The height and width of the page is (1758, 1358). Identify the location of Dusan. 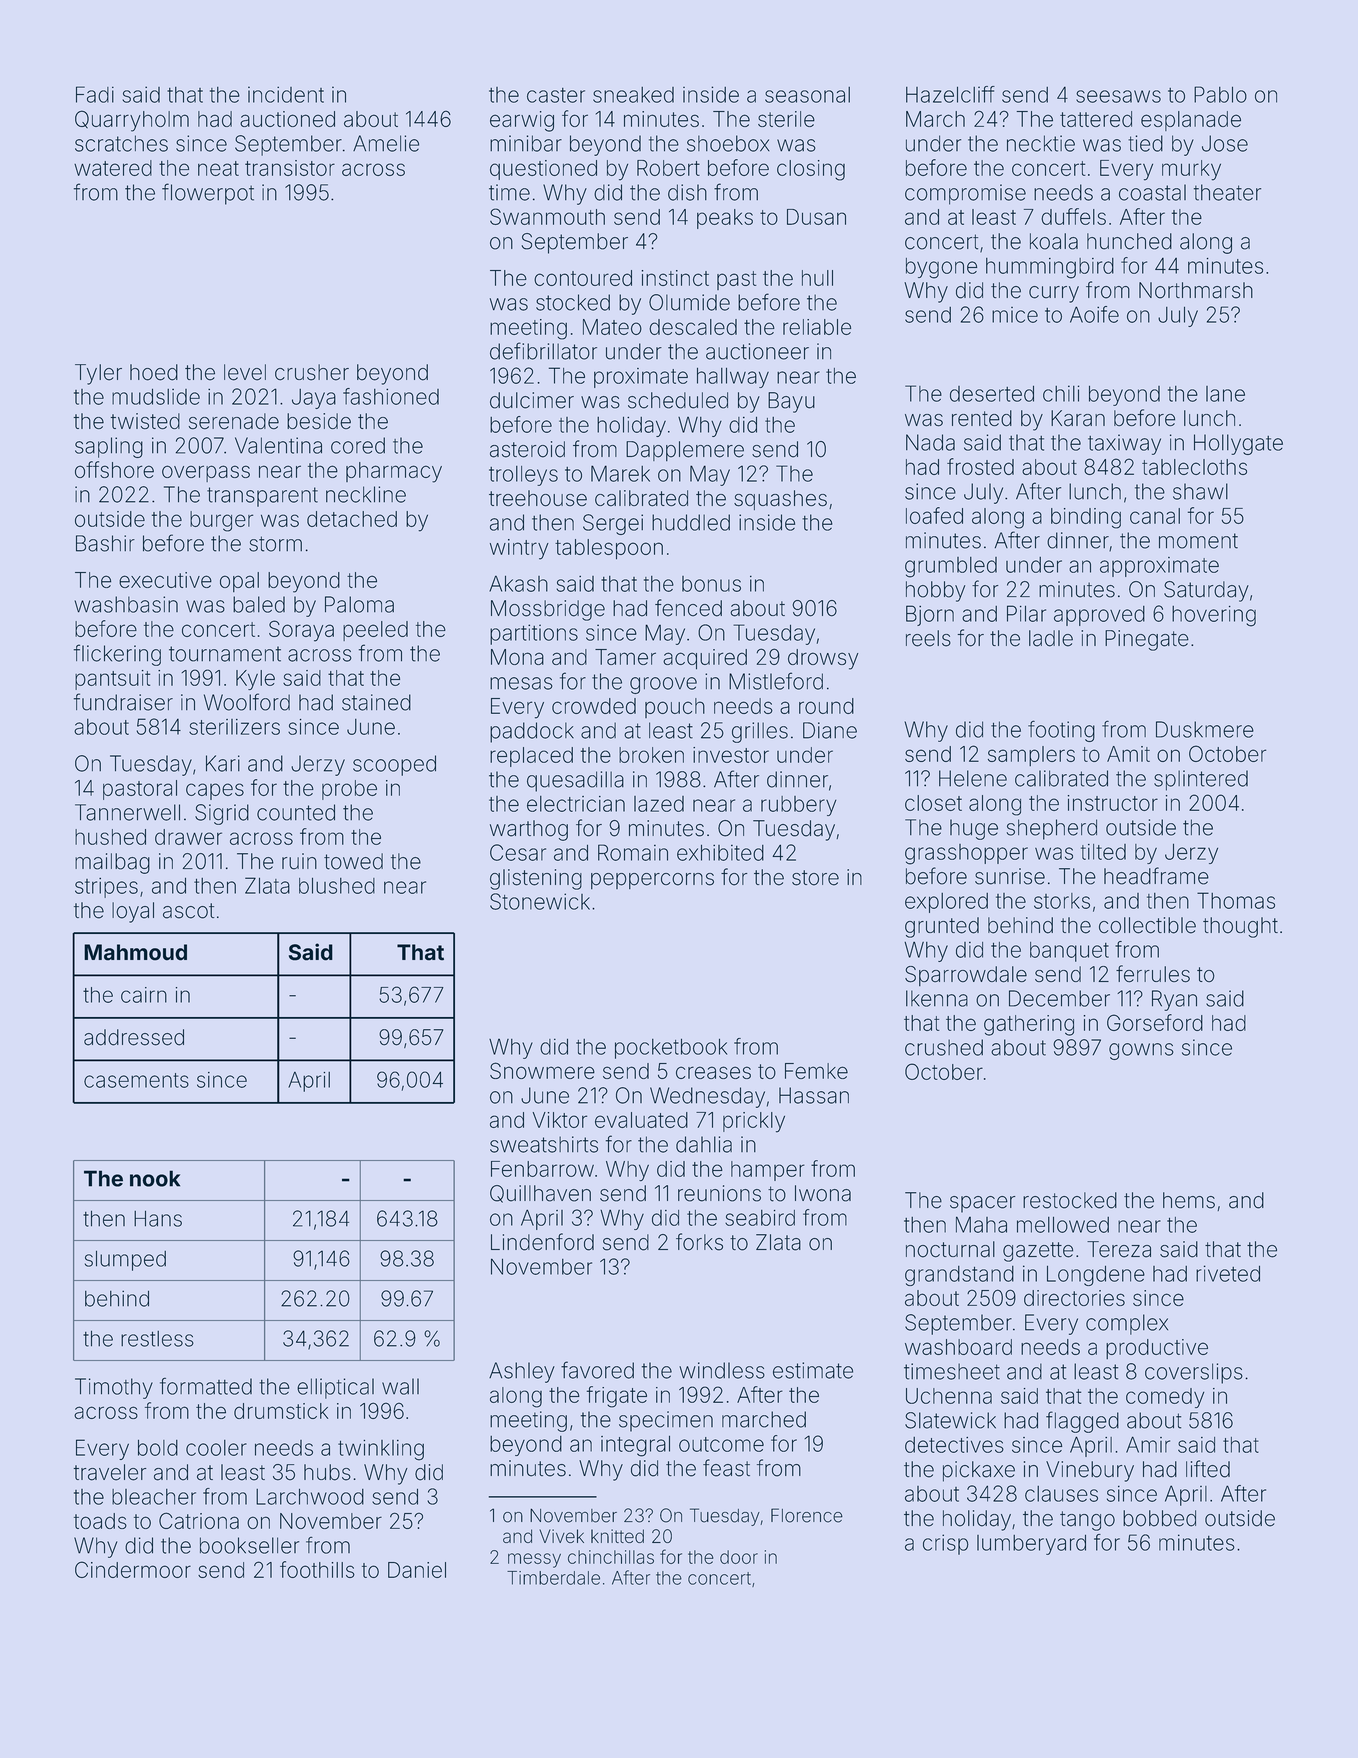
(816, 217).
